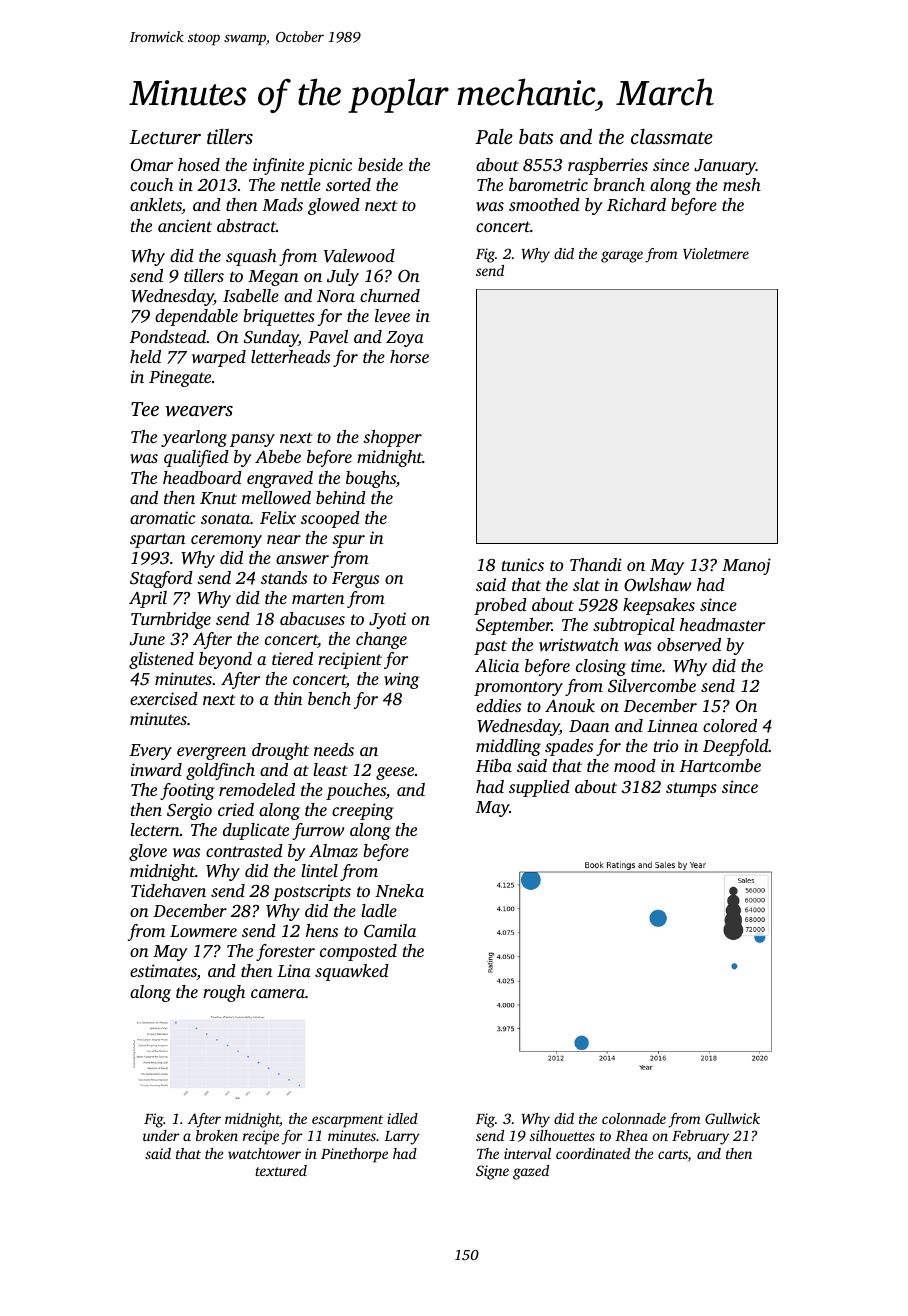 The height and width of the page is (1316, 908). Describe the element at coordinates (359, 256) in the page. I see `Valewood` at that location.
